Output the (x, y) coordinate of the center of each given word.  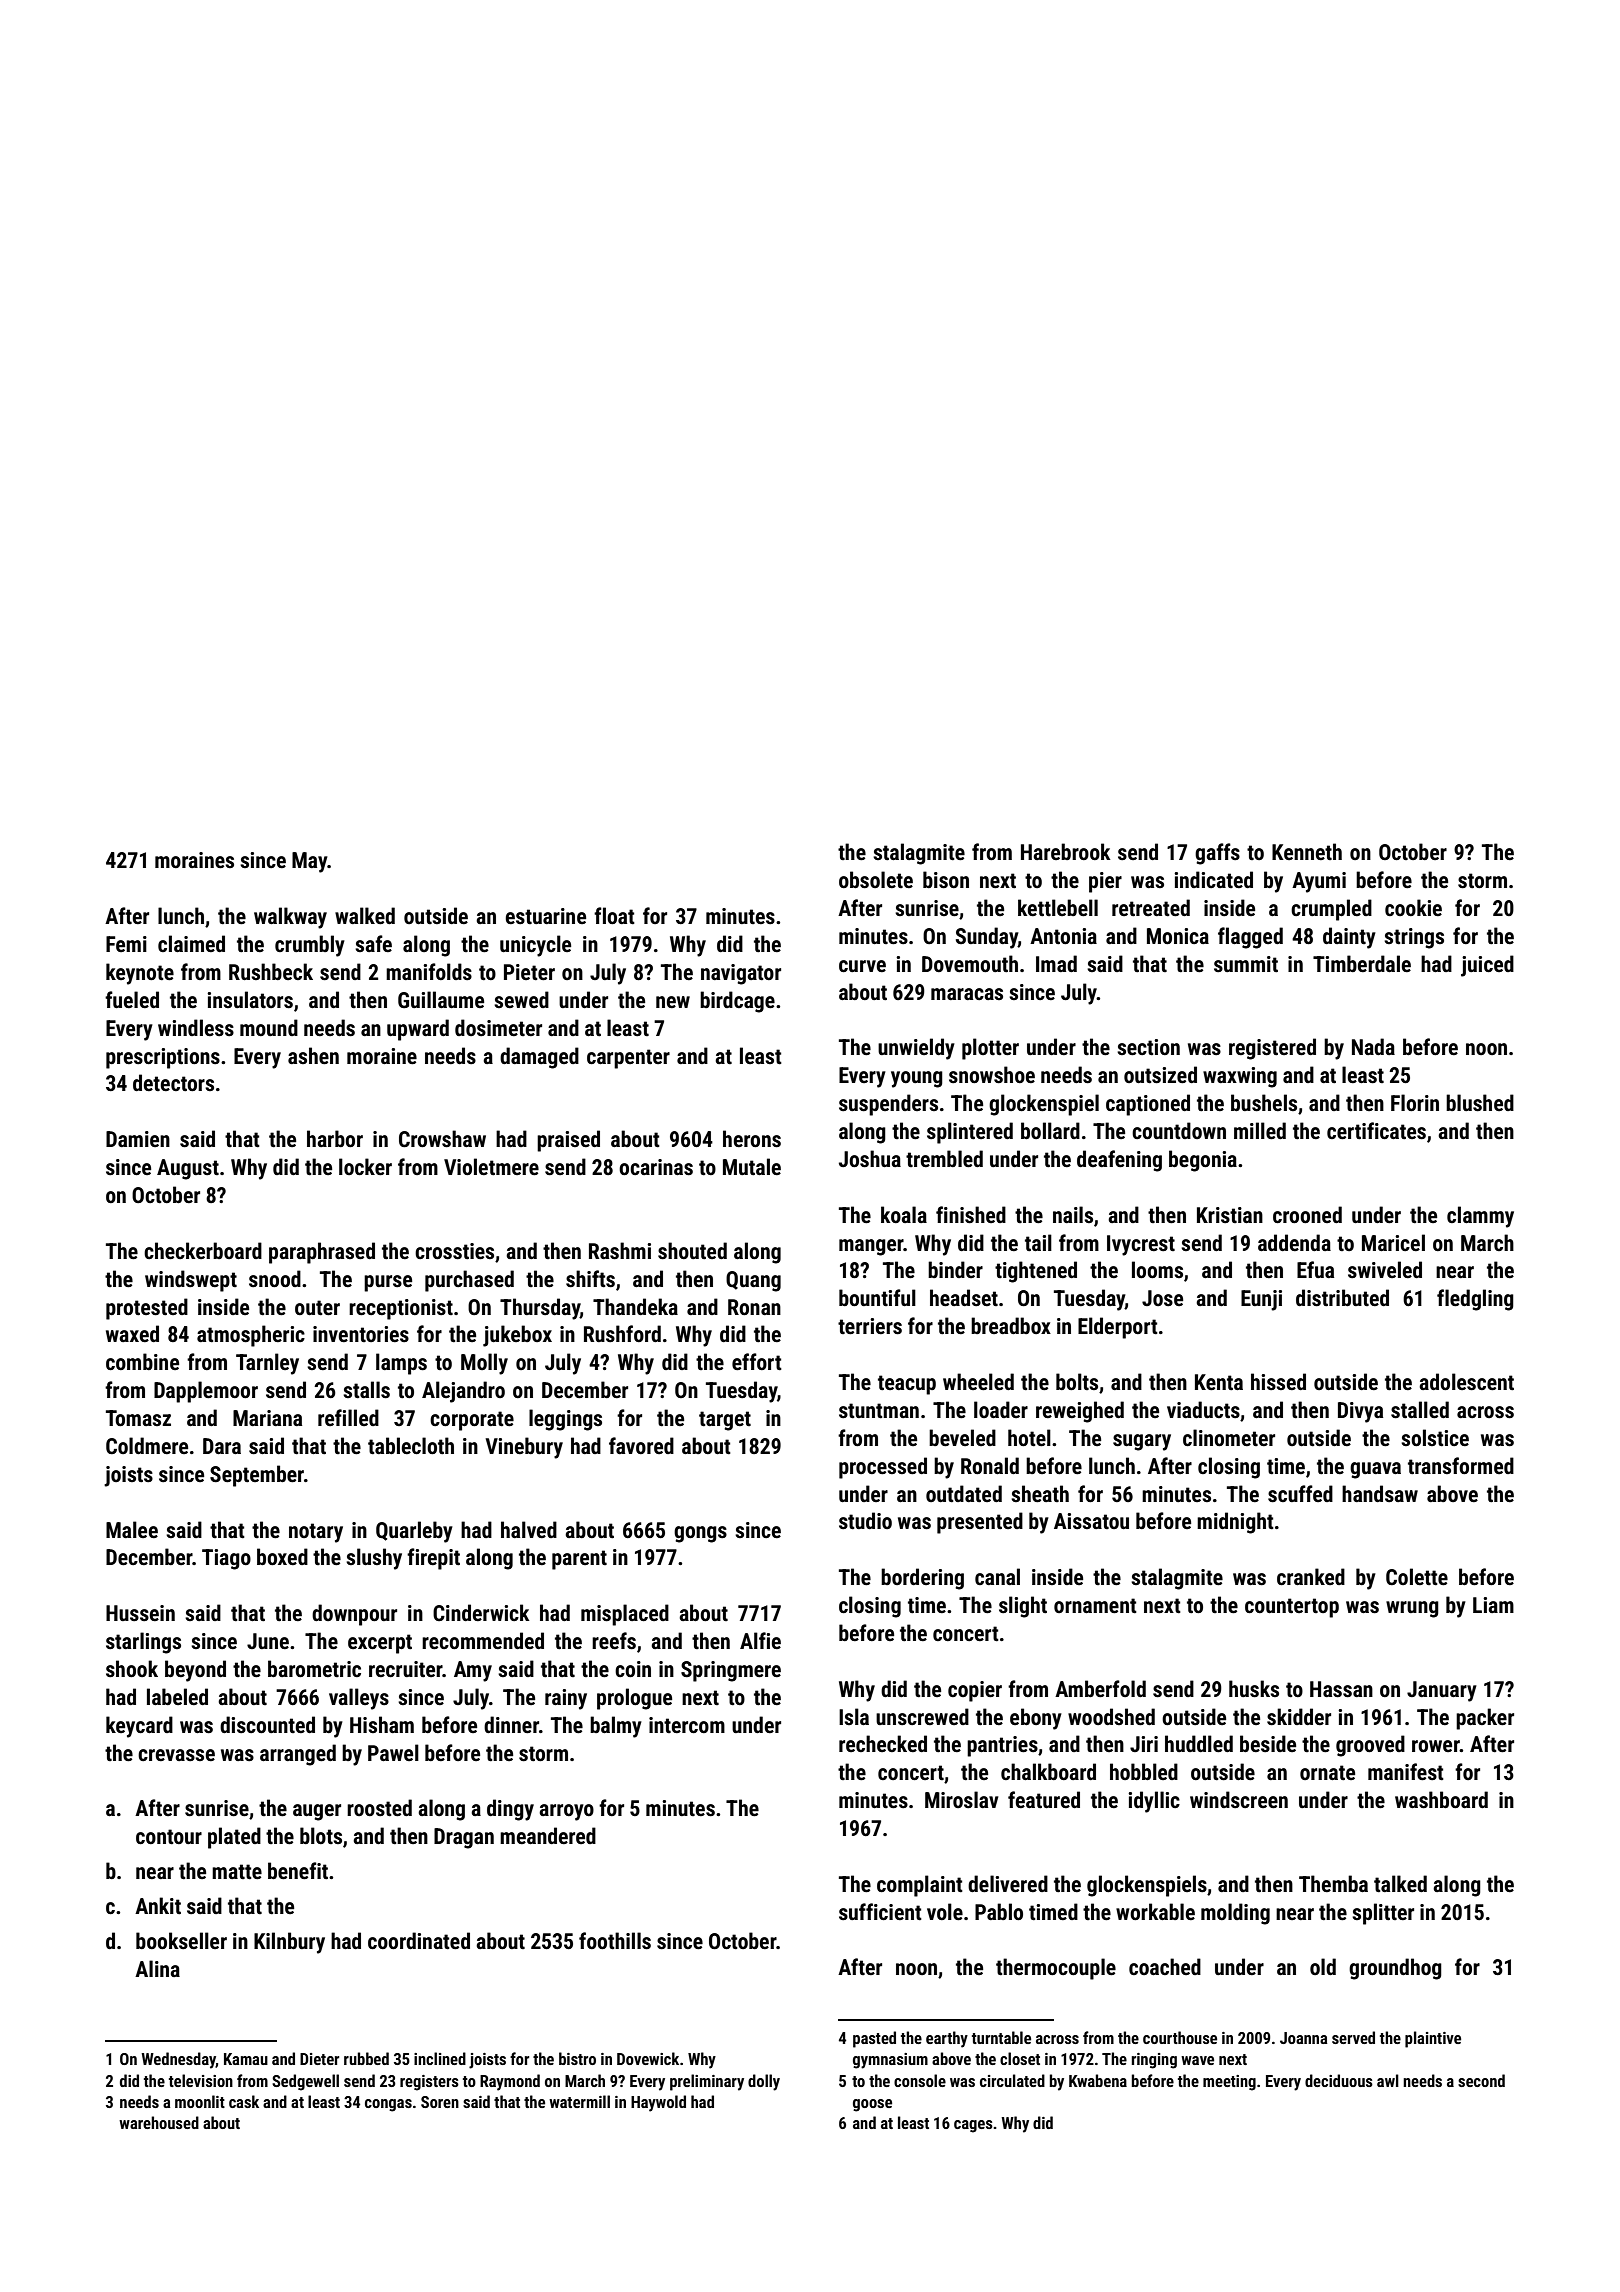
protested (147, 1309)
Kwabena (1098, 2080)
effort (757, 1362)
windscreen (1239, 1800)
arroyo (566, 1812)
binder (955, 1269)
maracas (967, 994)
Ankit (158, 1906)
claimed (191, 943)
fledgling (1475, 1300)
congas (388, 2105)
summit (1246, 964)
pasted (874, 2039)
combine (142, 1361)
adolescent (1466, 1382)
